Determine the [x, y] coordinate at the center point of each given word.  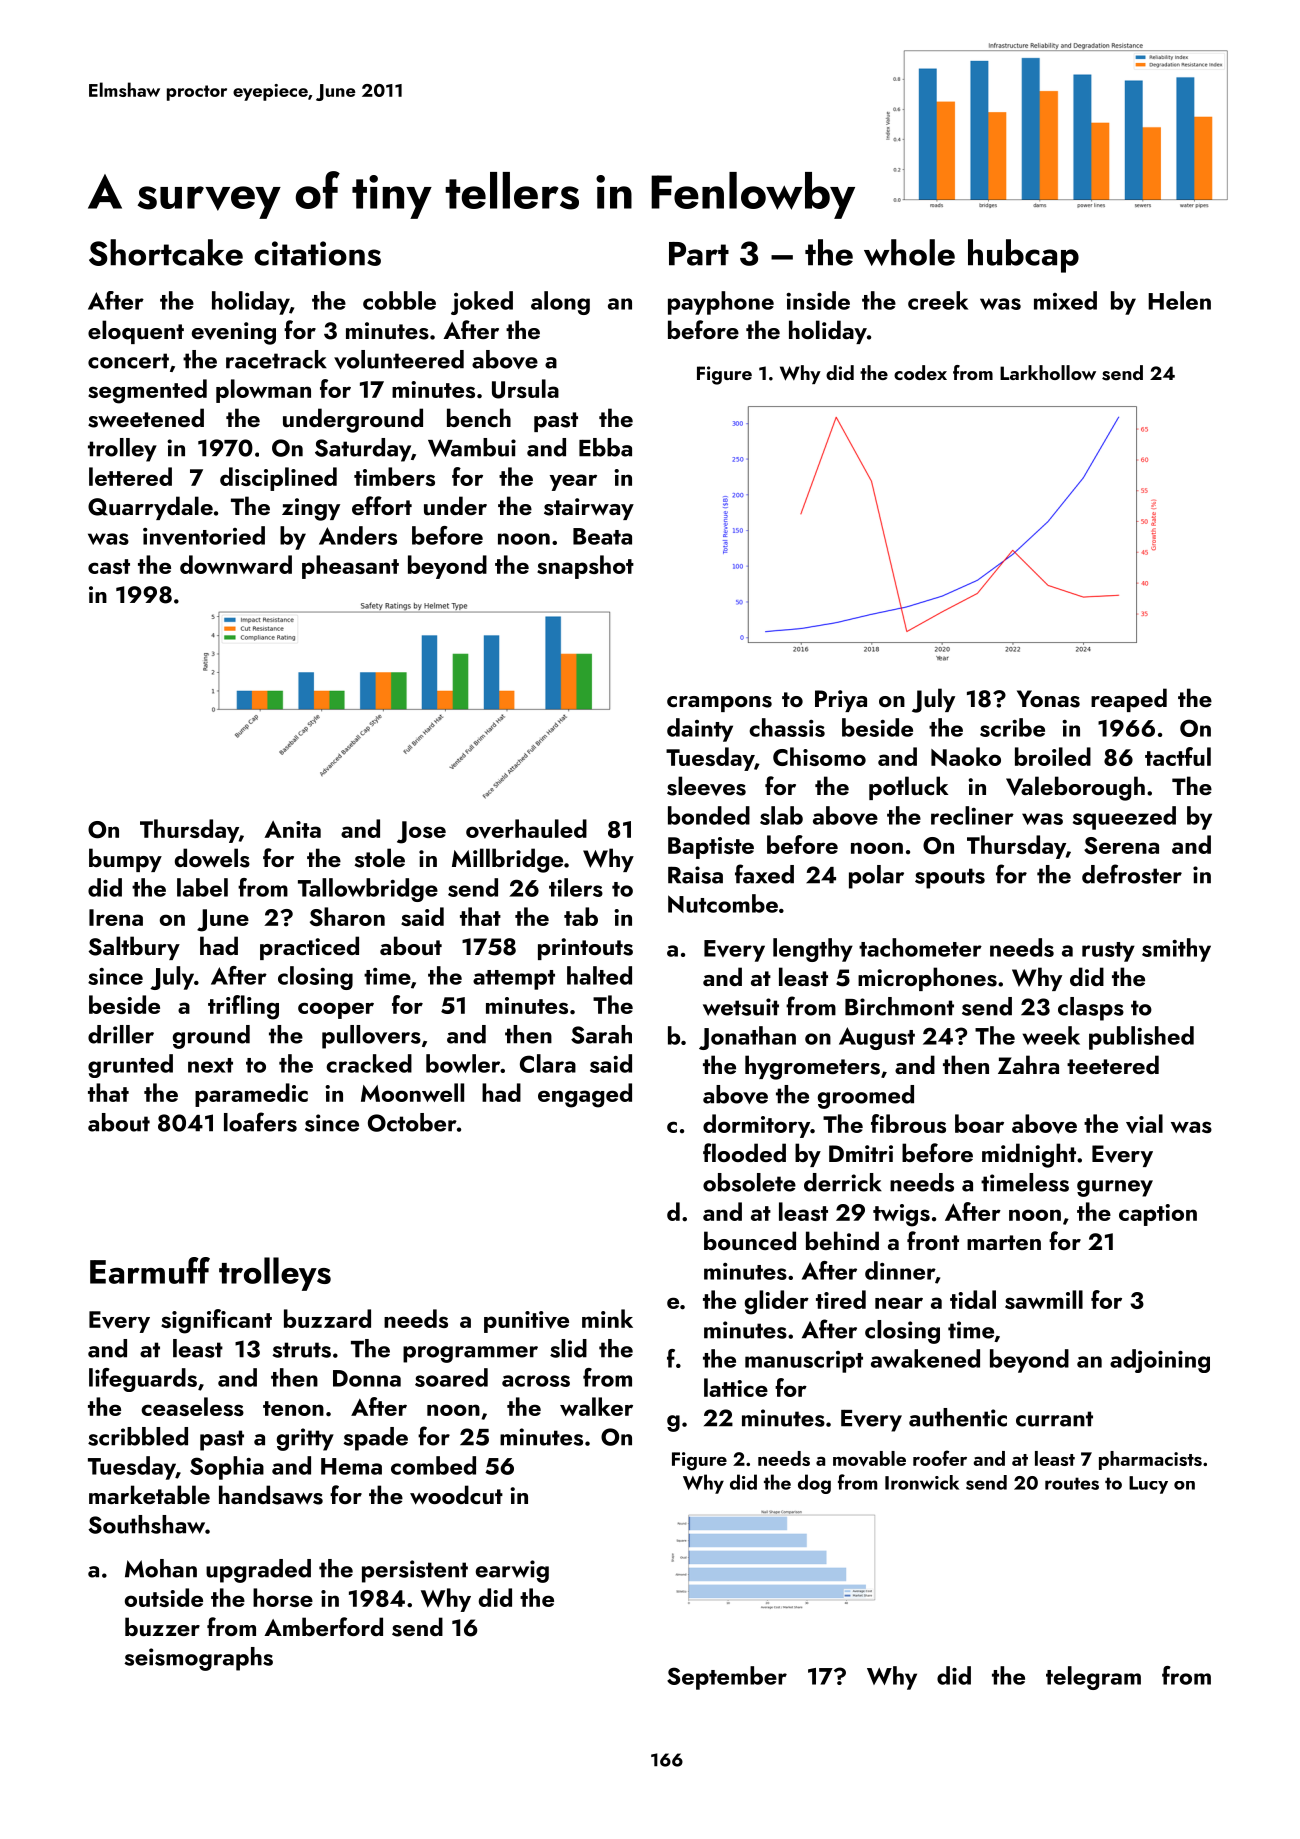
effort [382, 505]
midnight [1029, 1155]
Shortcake [166, 252]
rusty [1108, 952]
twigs [901, 1215]
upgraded [258, 1571]
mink [607, 1318]
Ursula [525, 389]
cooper [336, 1010]
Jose [421, 832]
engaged [585, 1095]
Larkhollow [1048, 372]
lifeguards [143, 1380]
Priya [841, 701]
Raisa [695, 875]
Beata [602, 536]
